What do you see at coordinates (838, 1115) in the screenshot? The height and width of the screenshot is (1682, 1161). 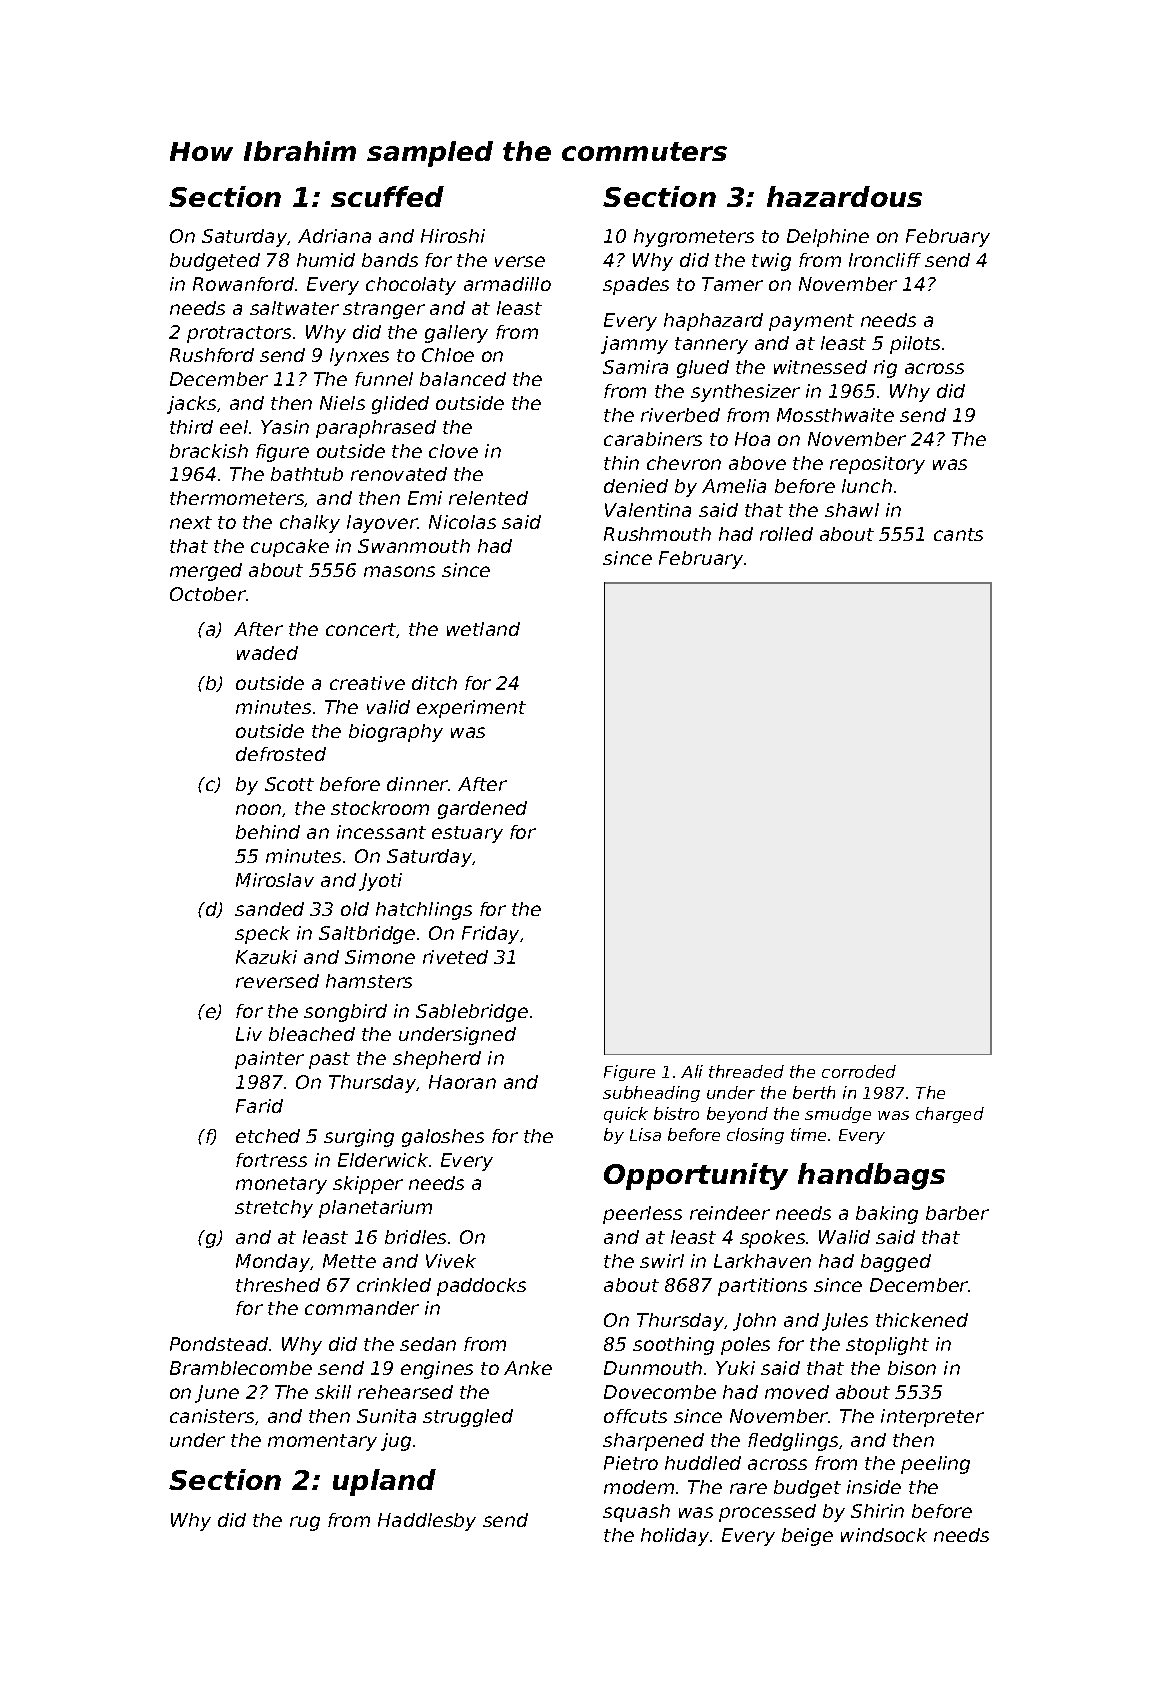 I see `smudge` at bounding box center [838, 1115].
